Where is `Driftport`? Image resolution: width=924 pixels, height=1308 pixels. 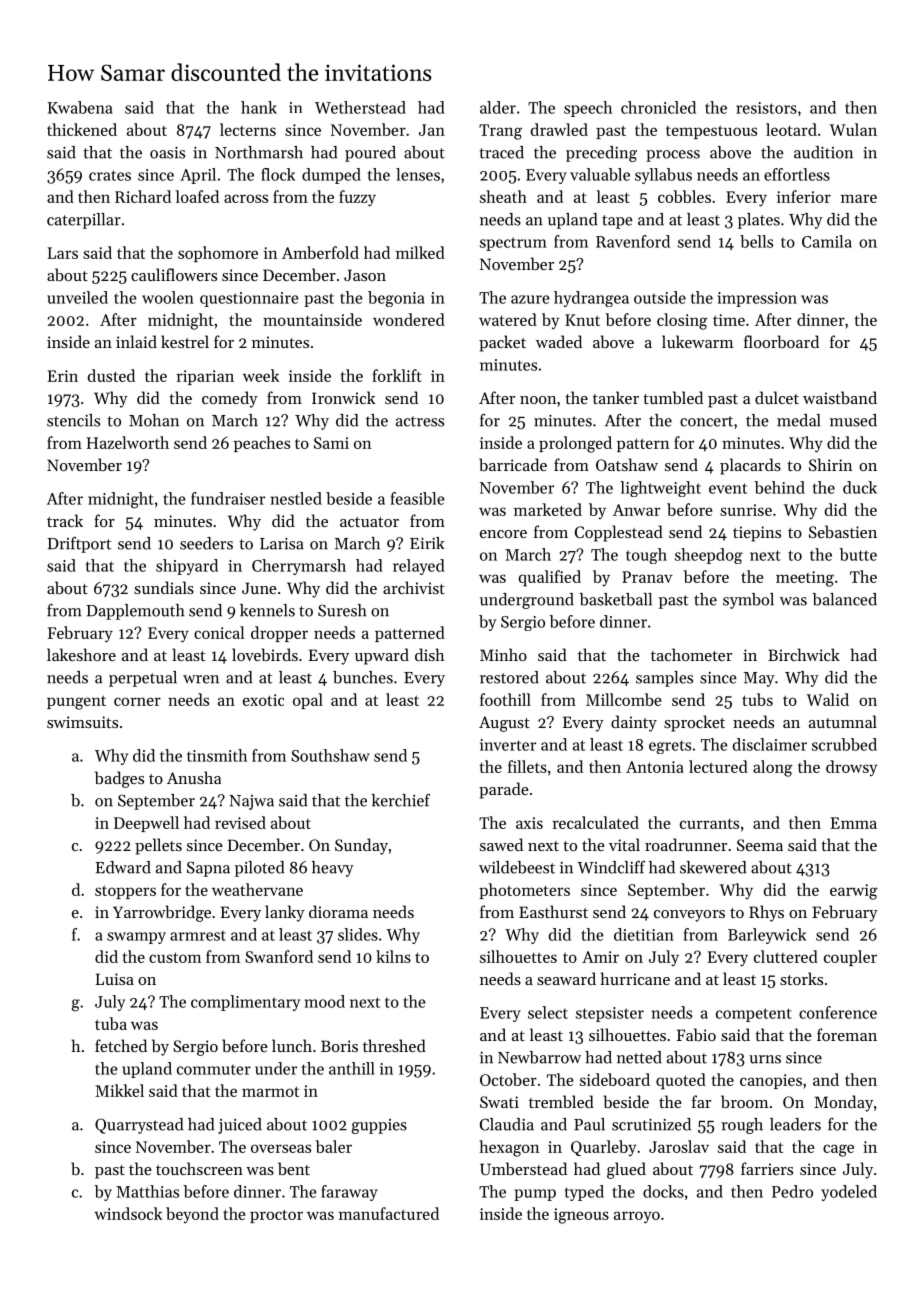
Driftport is located at coordinates (79, 545).
